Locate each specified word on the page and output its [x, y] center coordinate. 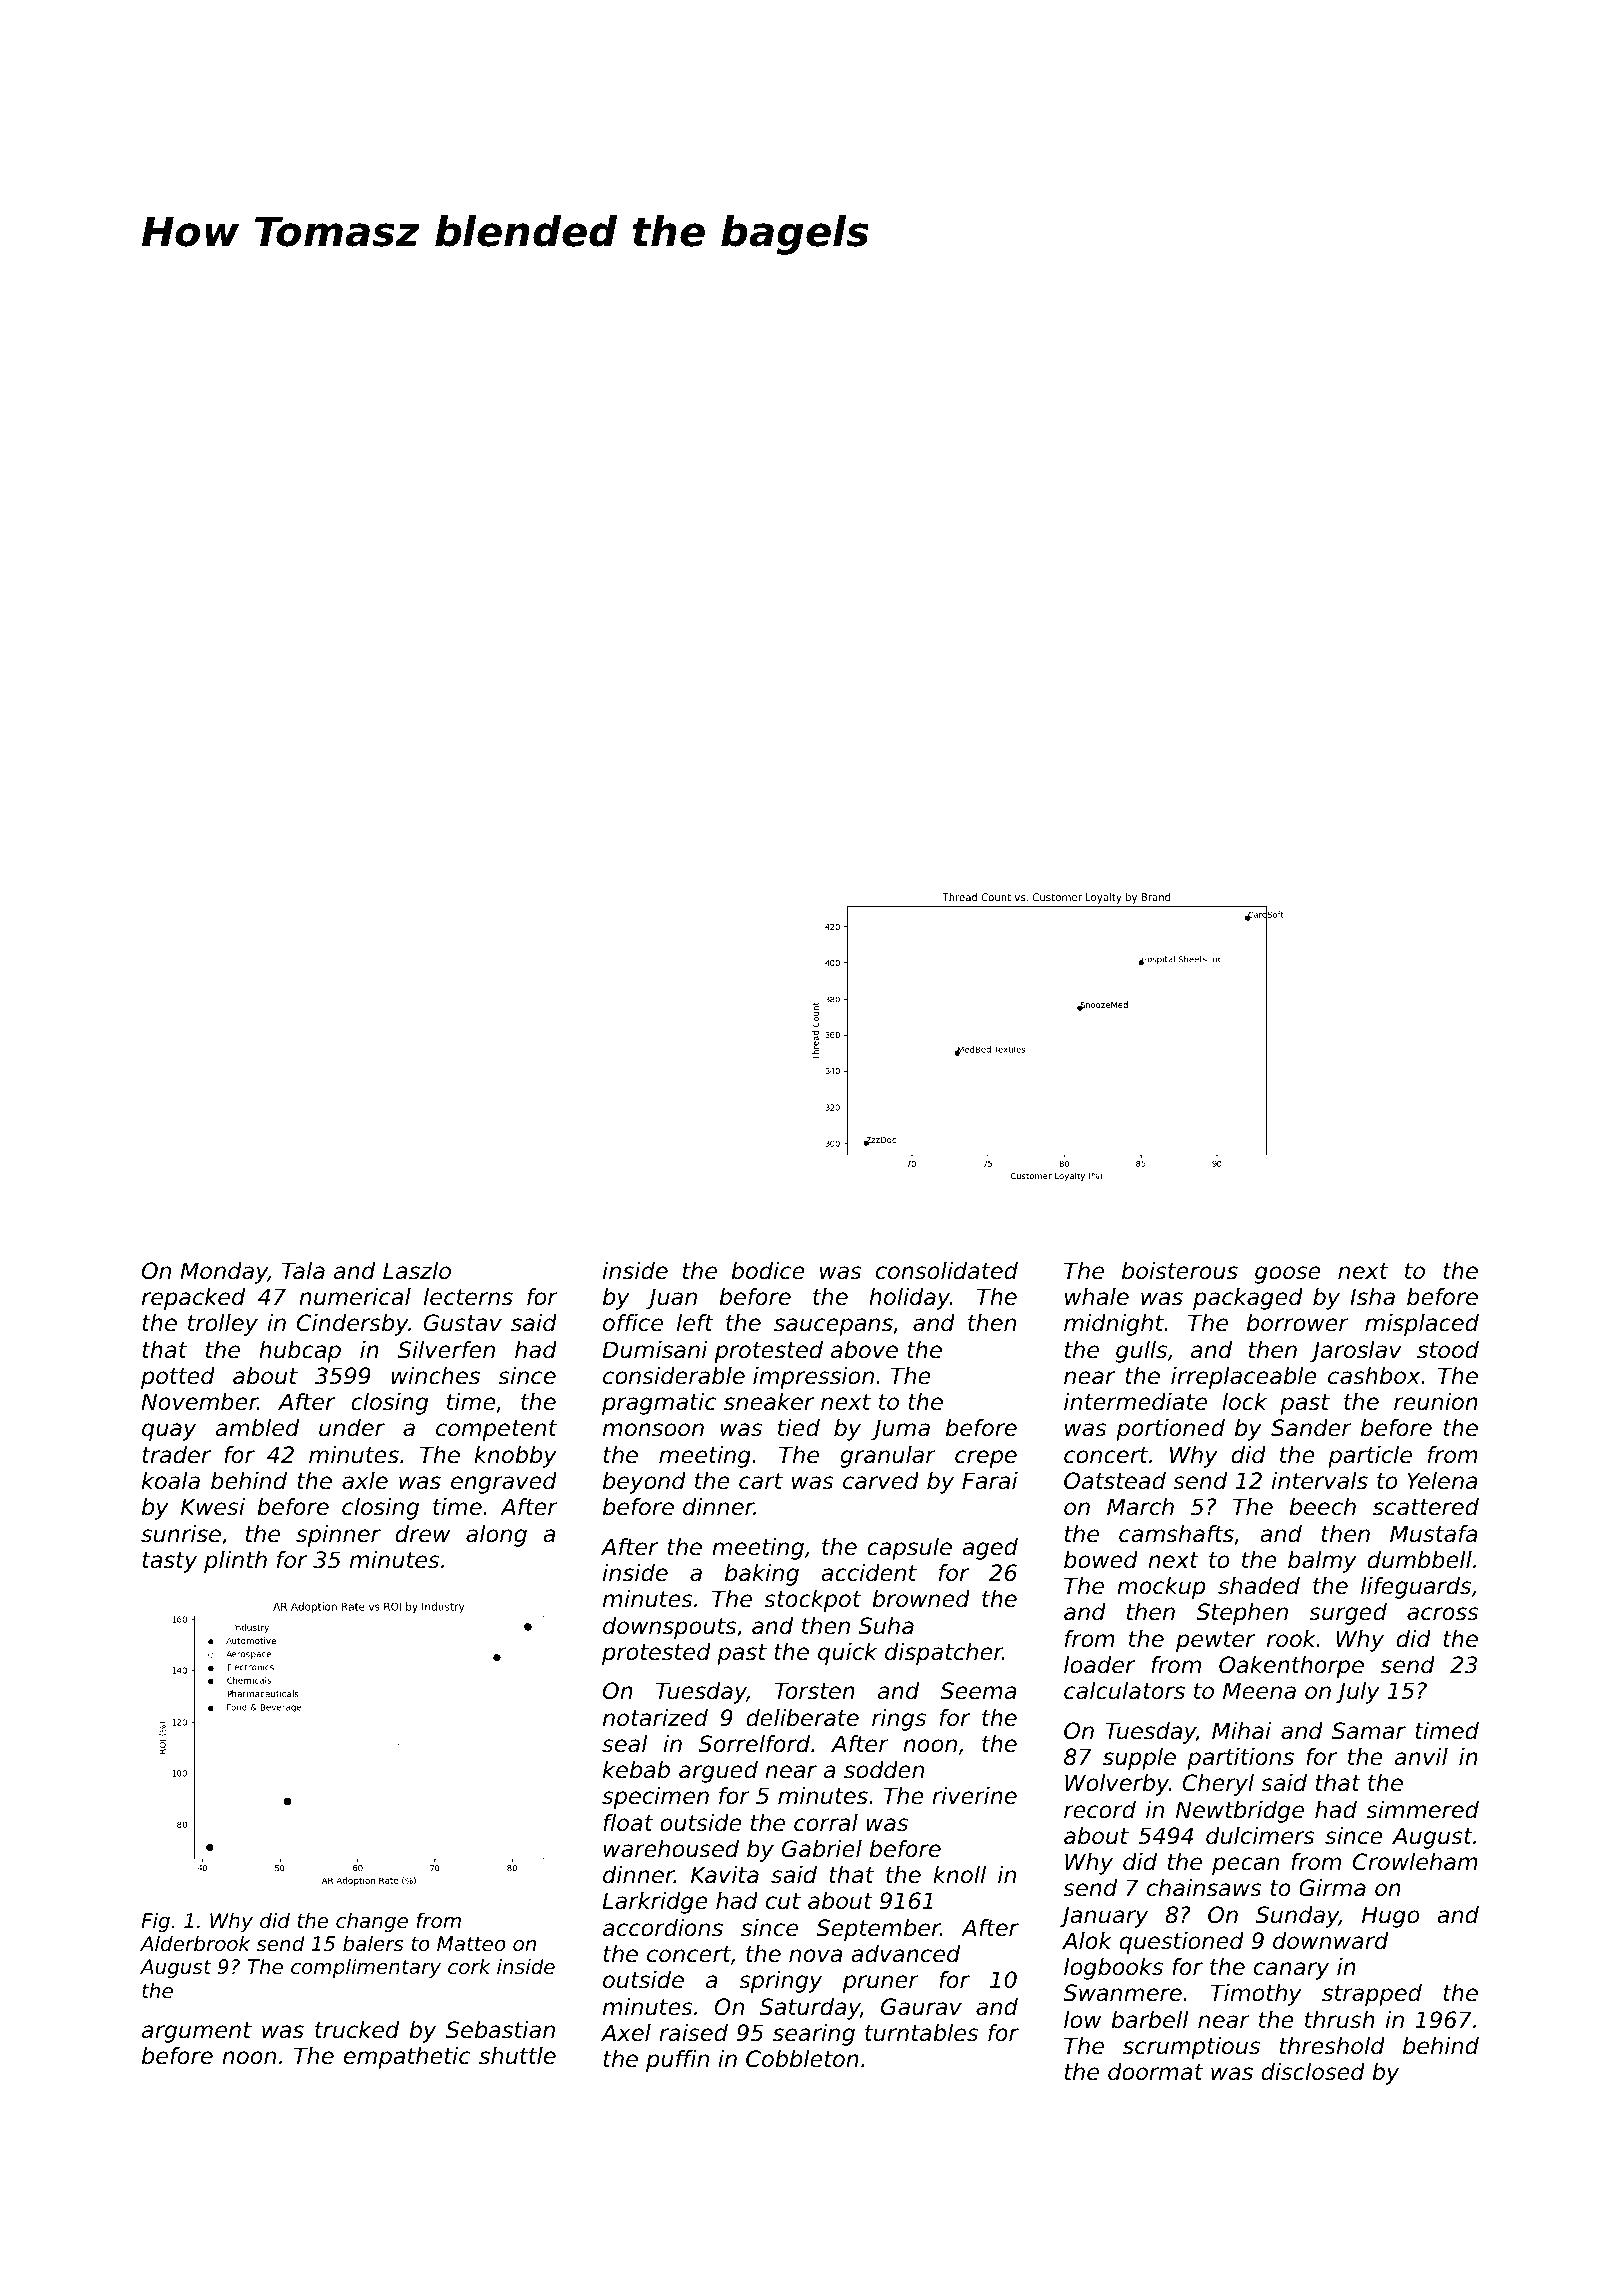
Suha [886, 1626]
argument [197, 2032]
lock [1244, 1402]
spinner [338, 1536]
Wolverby [1117, 1785]
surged [1348, 1614]
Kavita [725, 1875]
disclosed [1313, 2072]
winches [435, 1376]
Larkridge [655, 1903]
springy [780, 1982]
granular [888, 1457]
